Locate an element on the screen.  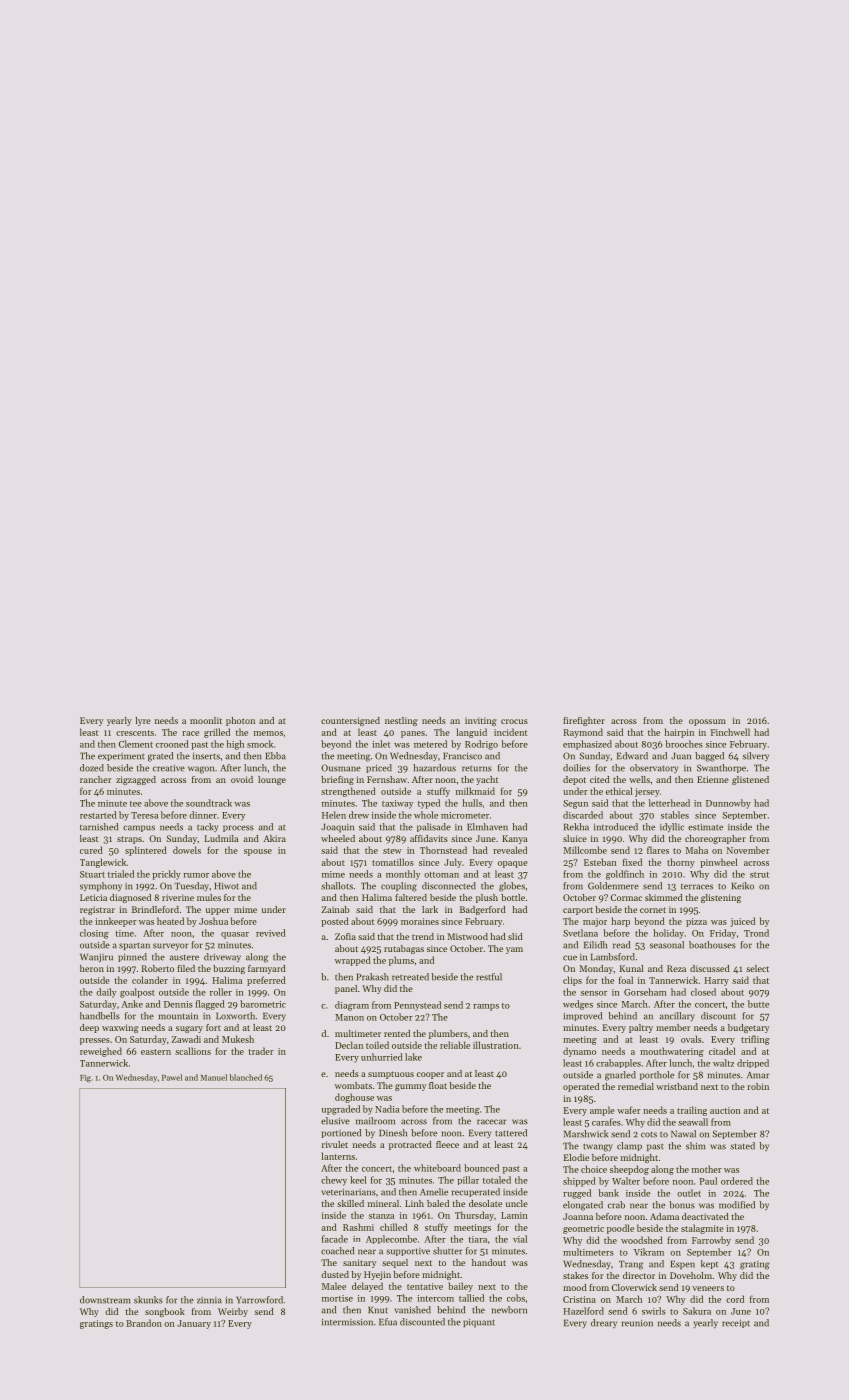
farmyard is located at coordinates (267, 969).
